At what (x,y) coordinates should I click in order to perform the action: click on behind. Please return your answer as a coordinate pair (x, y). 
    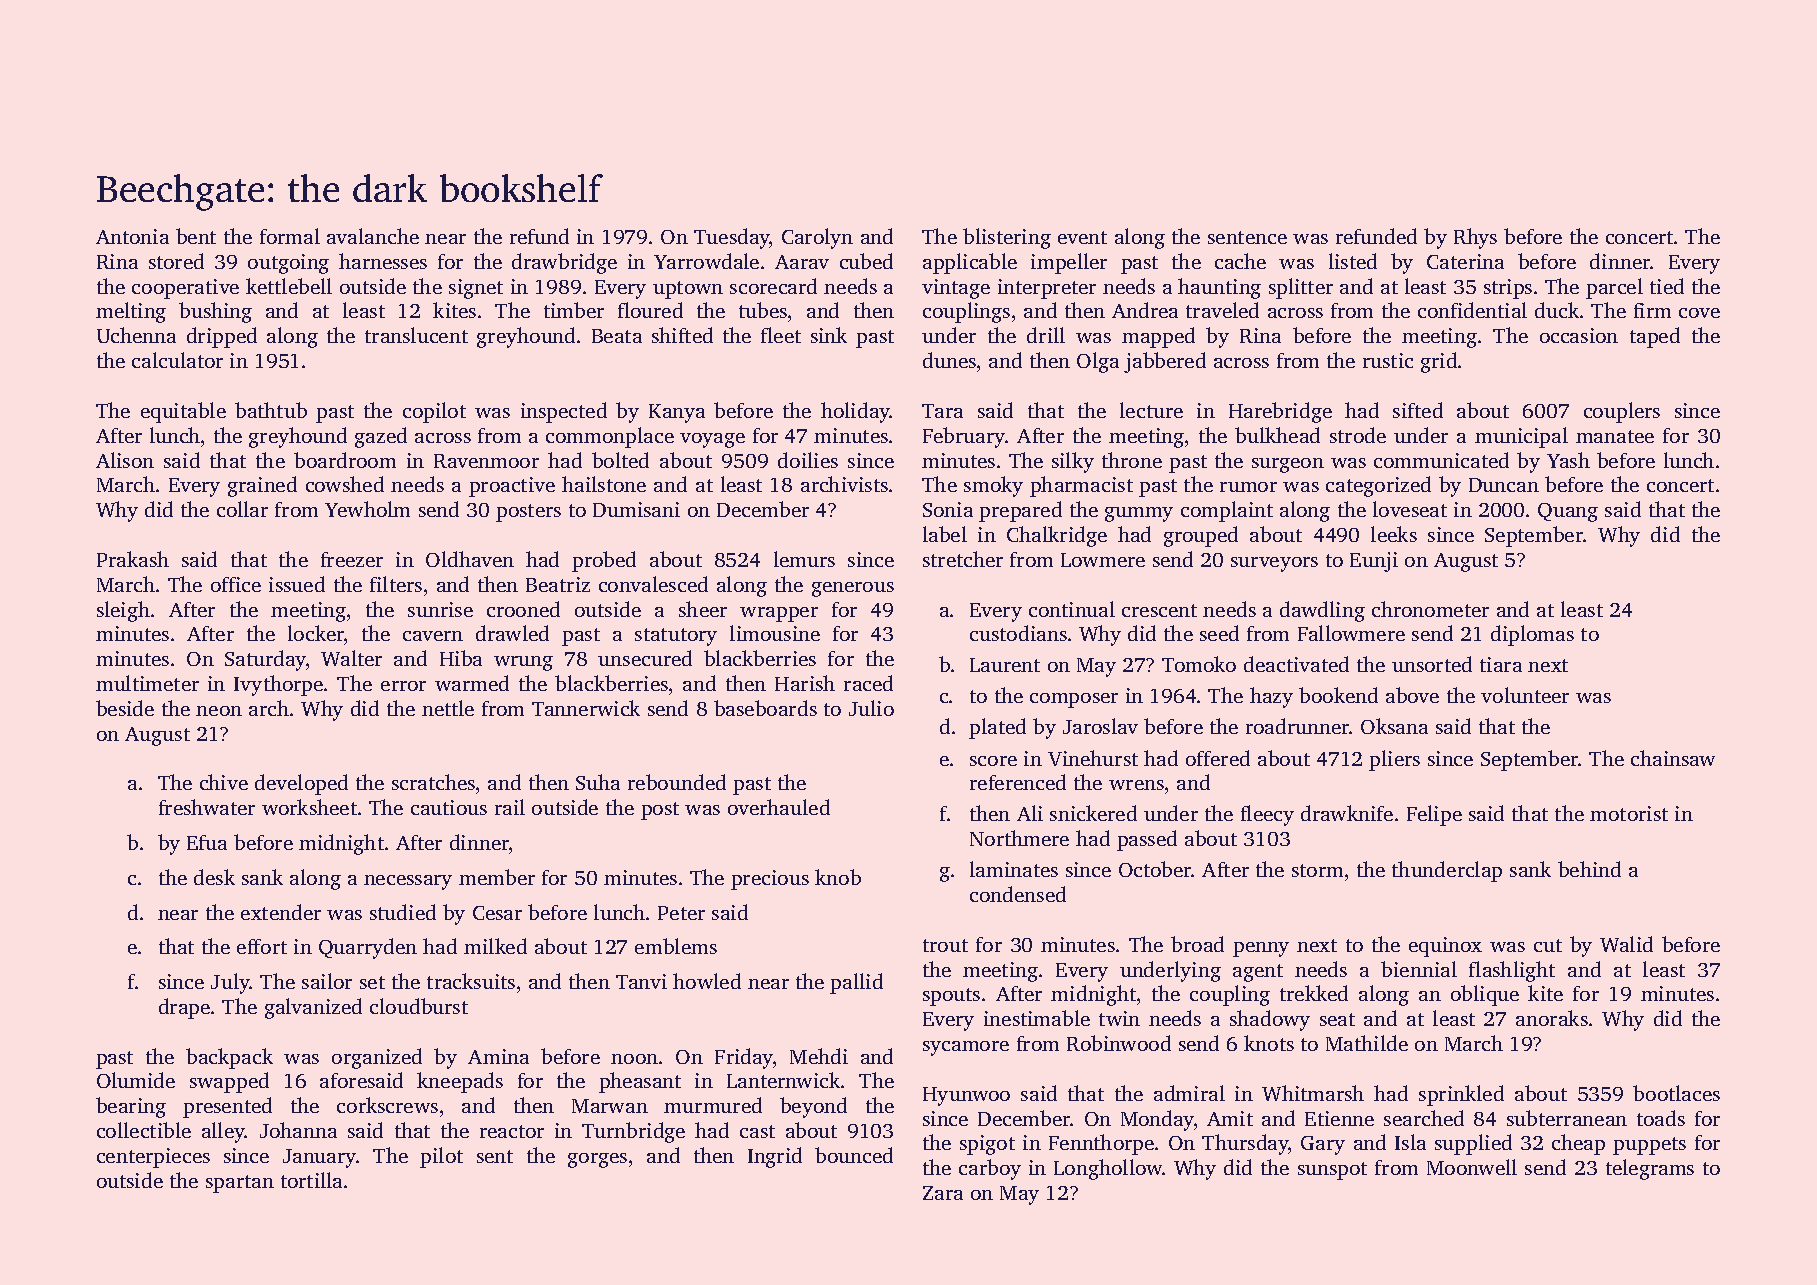
    Looking at the image, I should click on (1589, 869).
